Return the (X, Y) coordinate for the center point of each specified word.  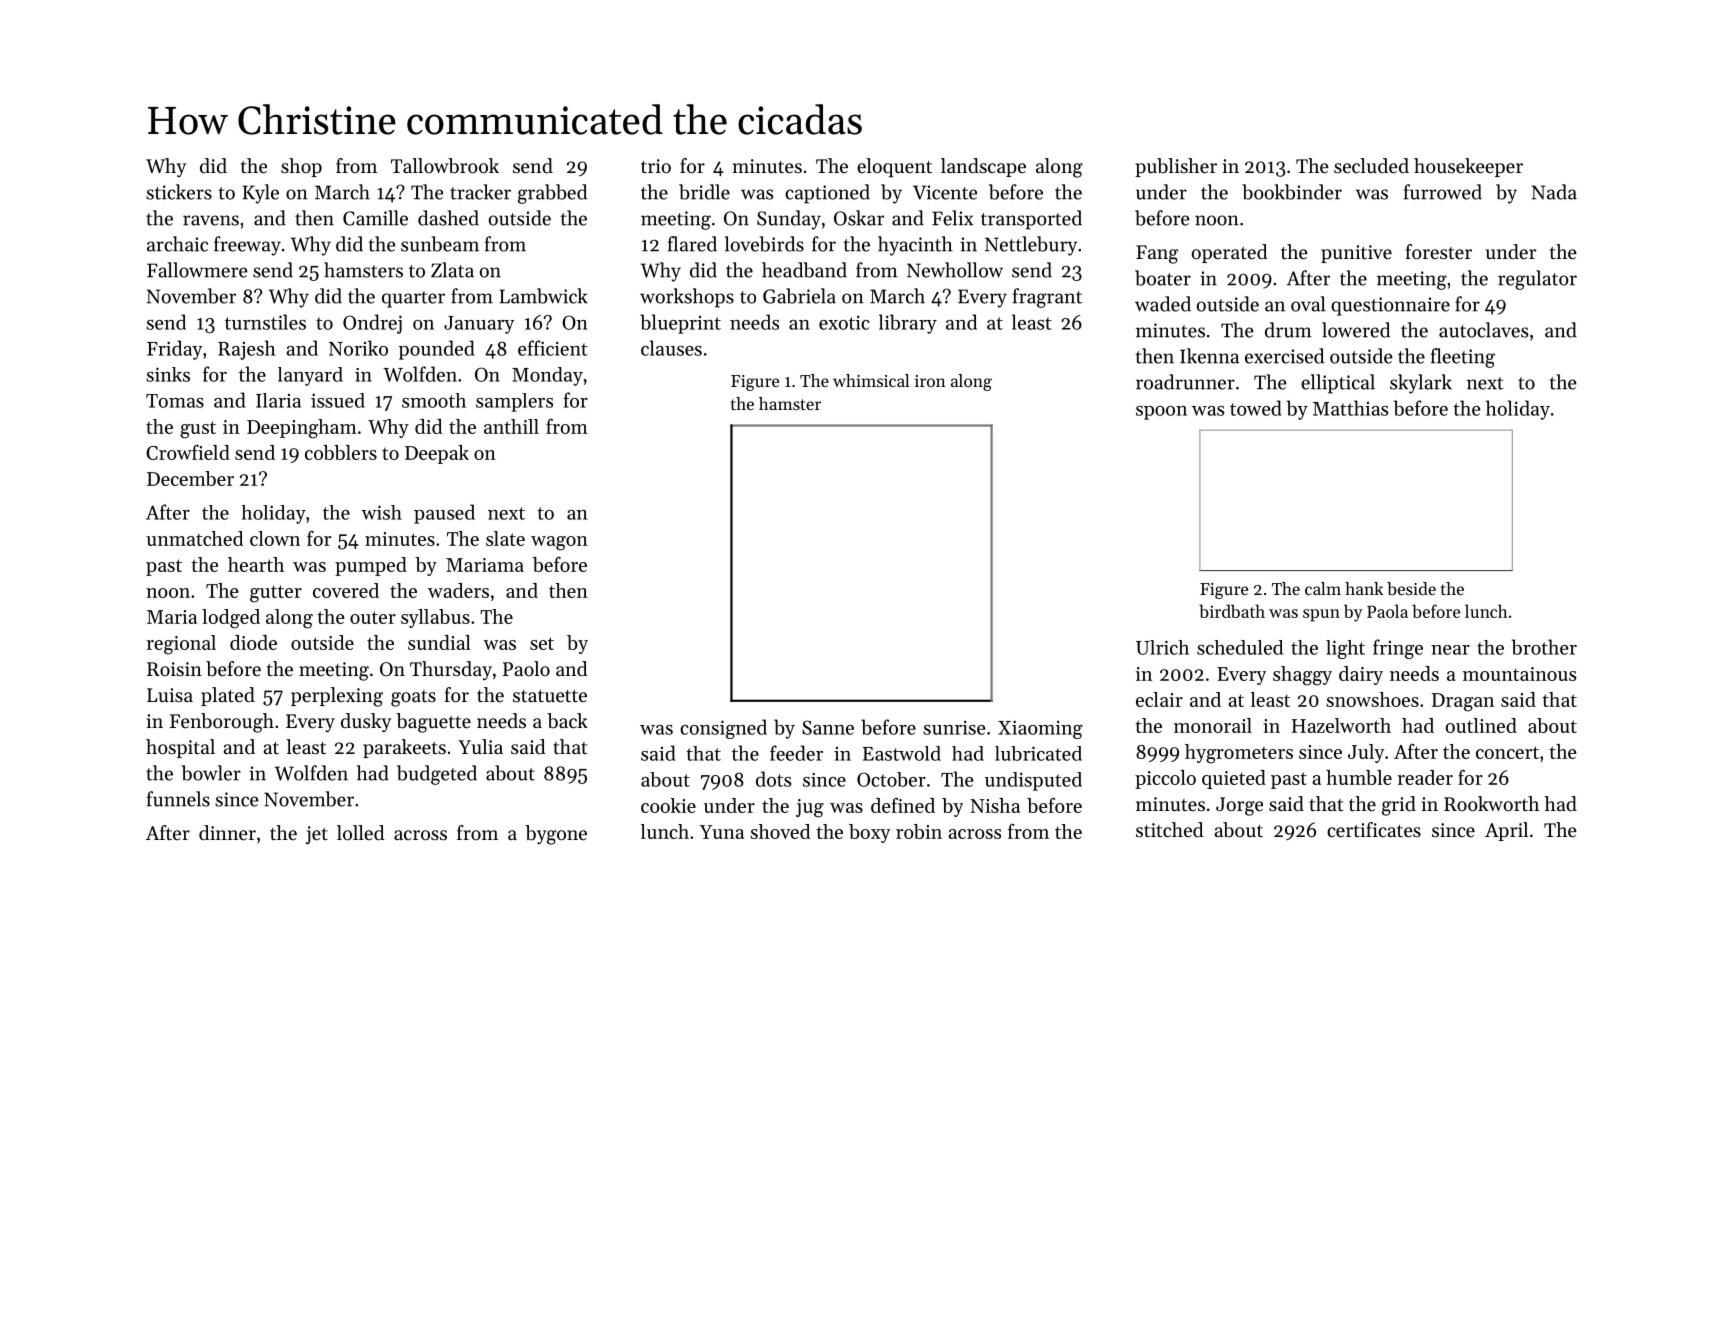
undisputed (1033, 781)
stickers (179, 192)
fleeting (1463, 358)
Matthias (1350, 408)
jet (317, 835)
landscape (983, 167)
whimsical (871, 380)
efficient (553, 348)
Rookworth (1491, 803)
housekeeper (1468, 167)
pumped (371, 566)
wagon (559, 543)
